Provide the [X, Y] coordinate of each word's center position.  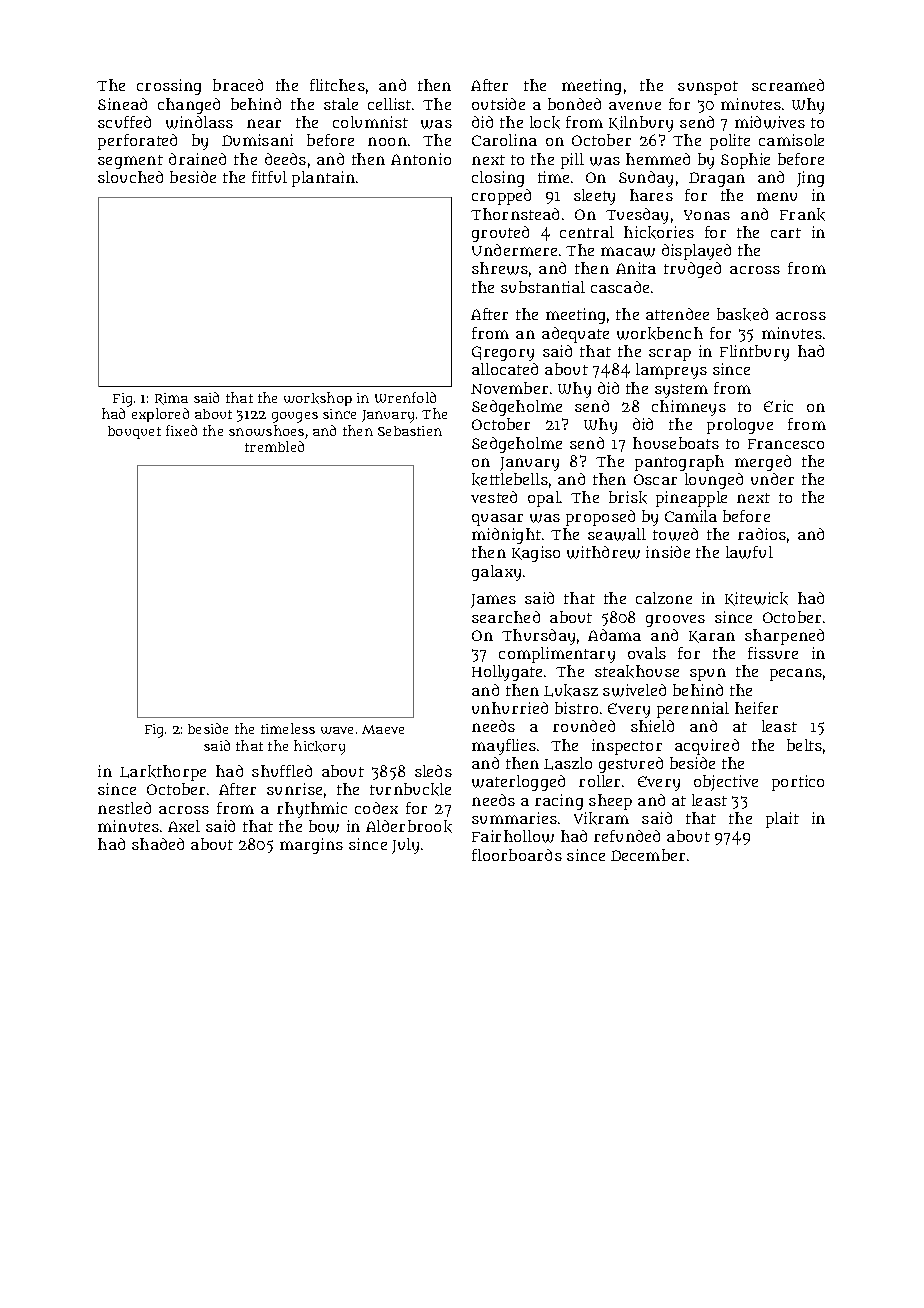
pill [572, 161]
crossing [169, 87]
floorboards [517, 855]
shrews [500, 268]
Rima [171, 399]
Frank [802, 214]
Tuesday [637, 216]
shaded [158, 844]
